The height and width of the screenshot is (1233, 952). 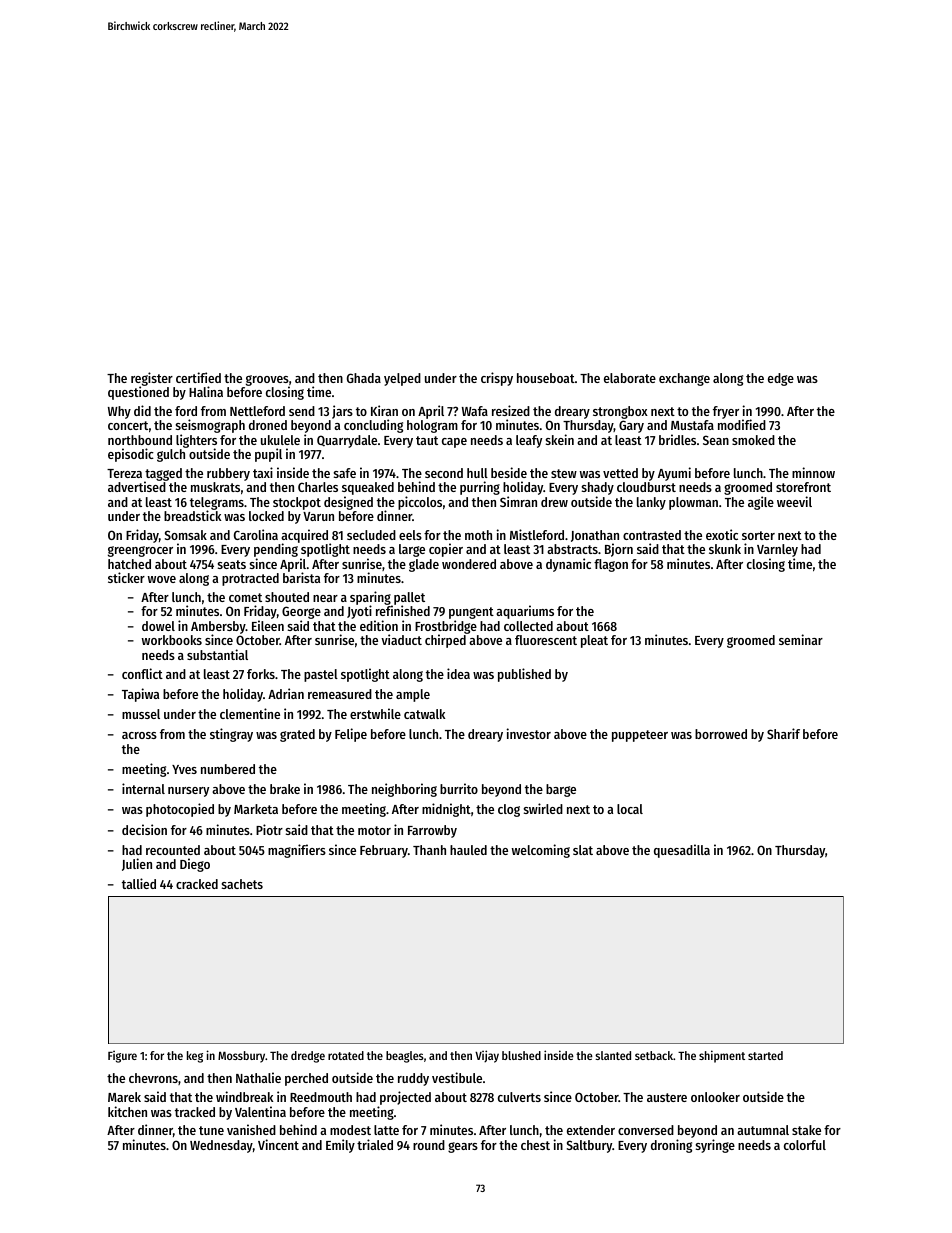 What do you see at coordinates (241, 1057) in the screenshot?
I see `Mossbury` at bounding box center [241, 1057].
